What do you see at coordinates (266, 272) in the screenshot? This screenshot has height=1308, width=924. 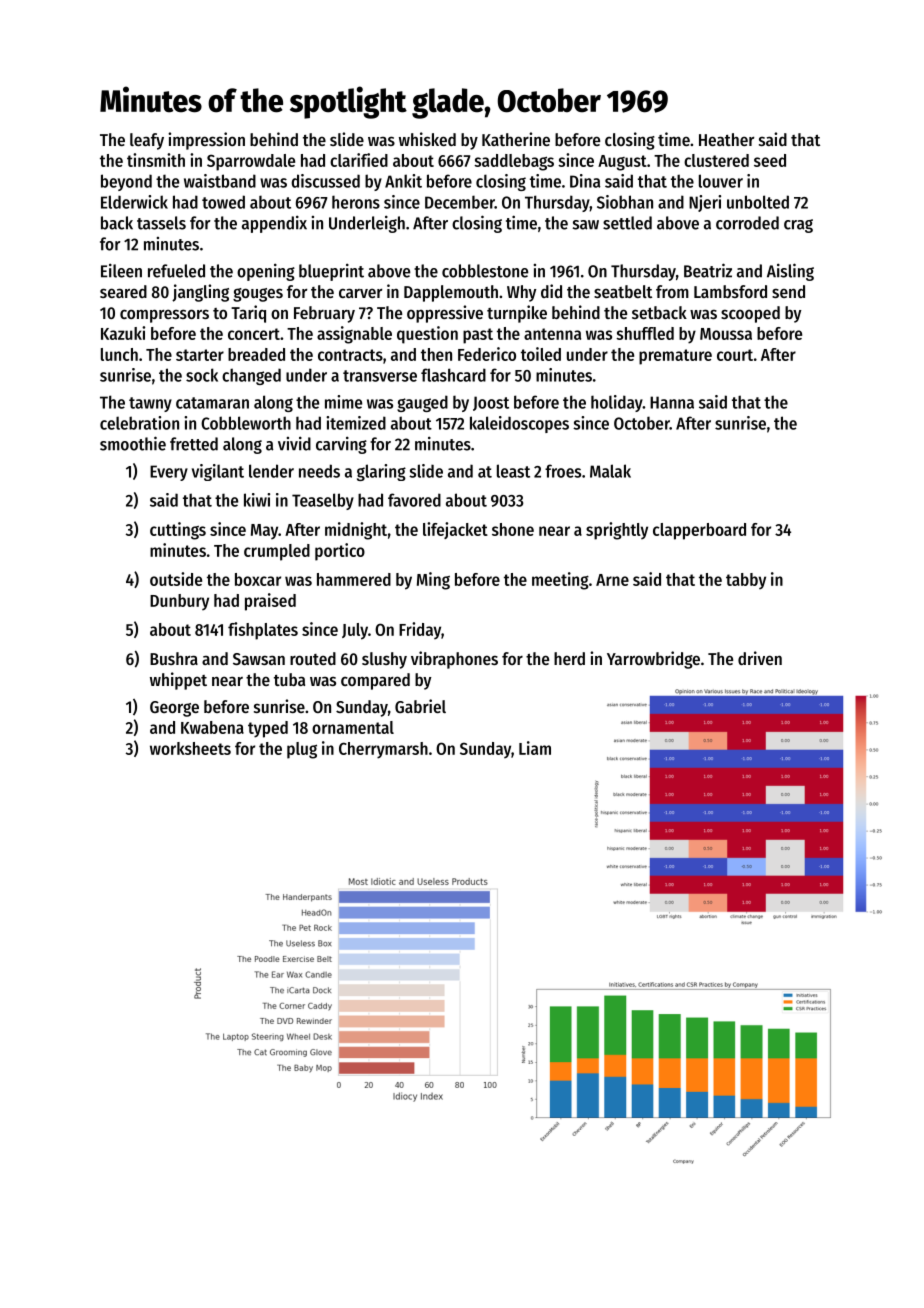 I see `opening` at bounding box center [266, 272].
